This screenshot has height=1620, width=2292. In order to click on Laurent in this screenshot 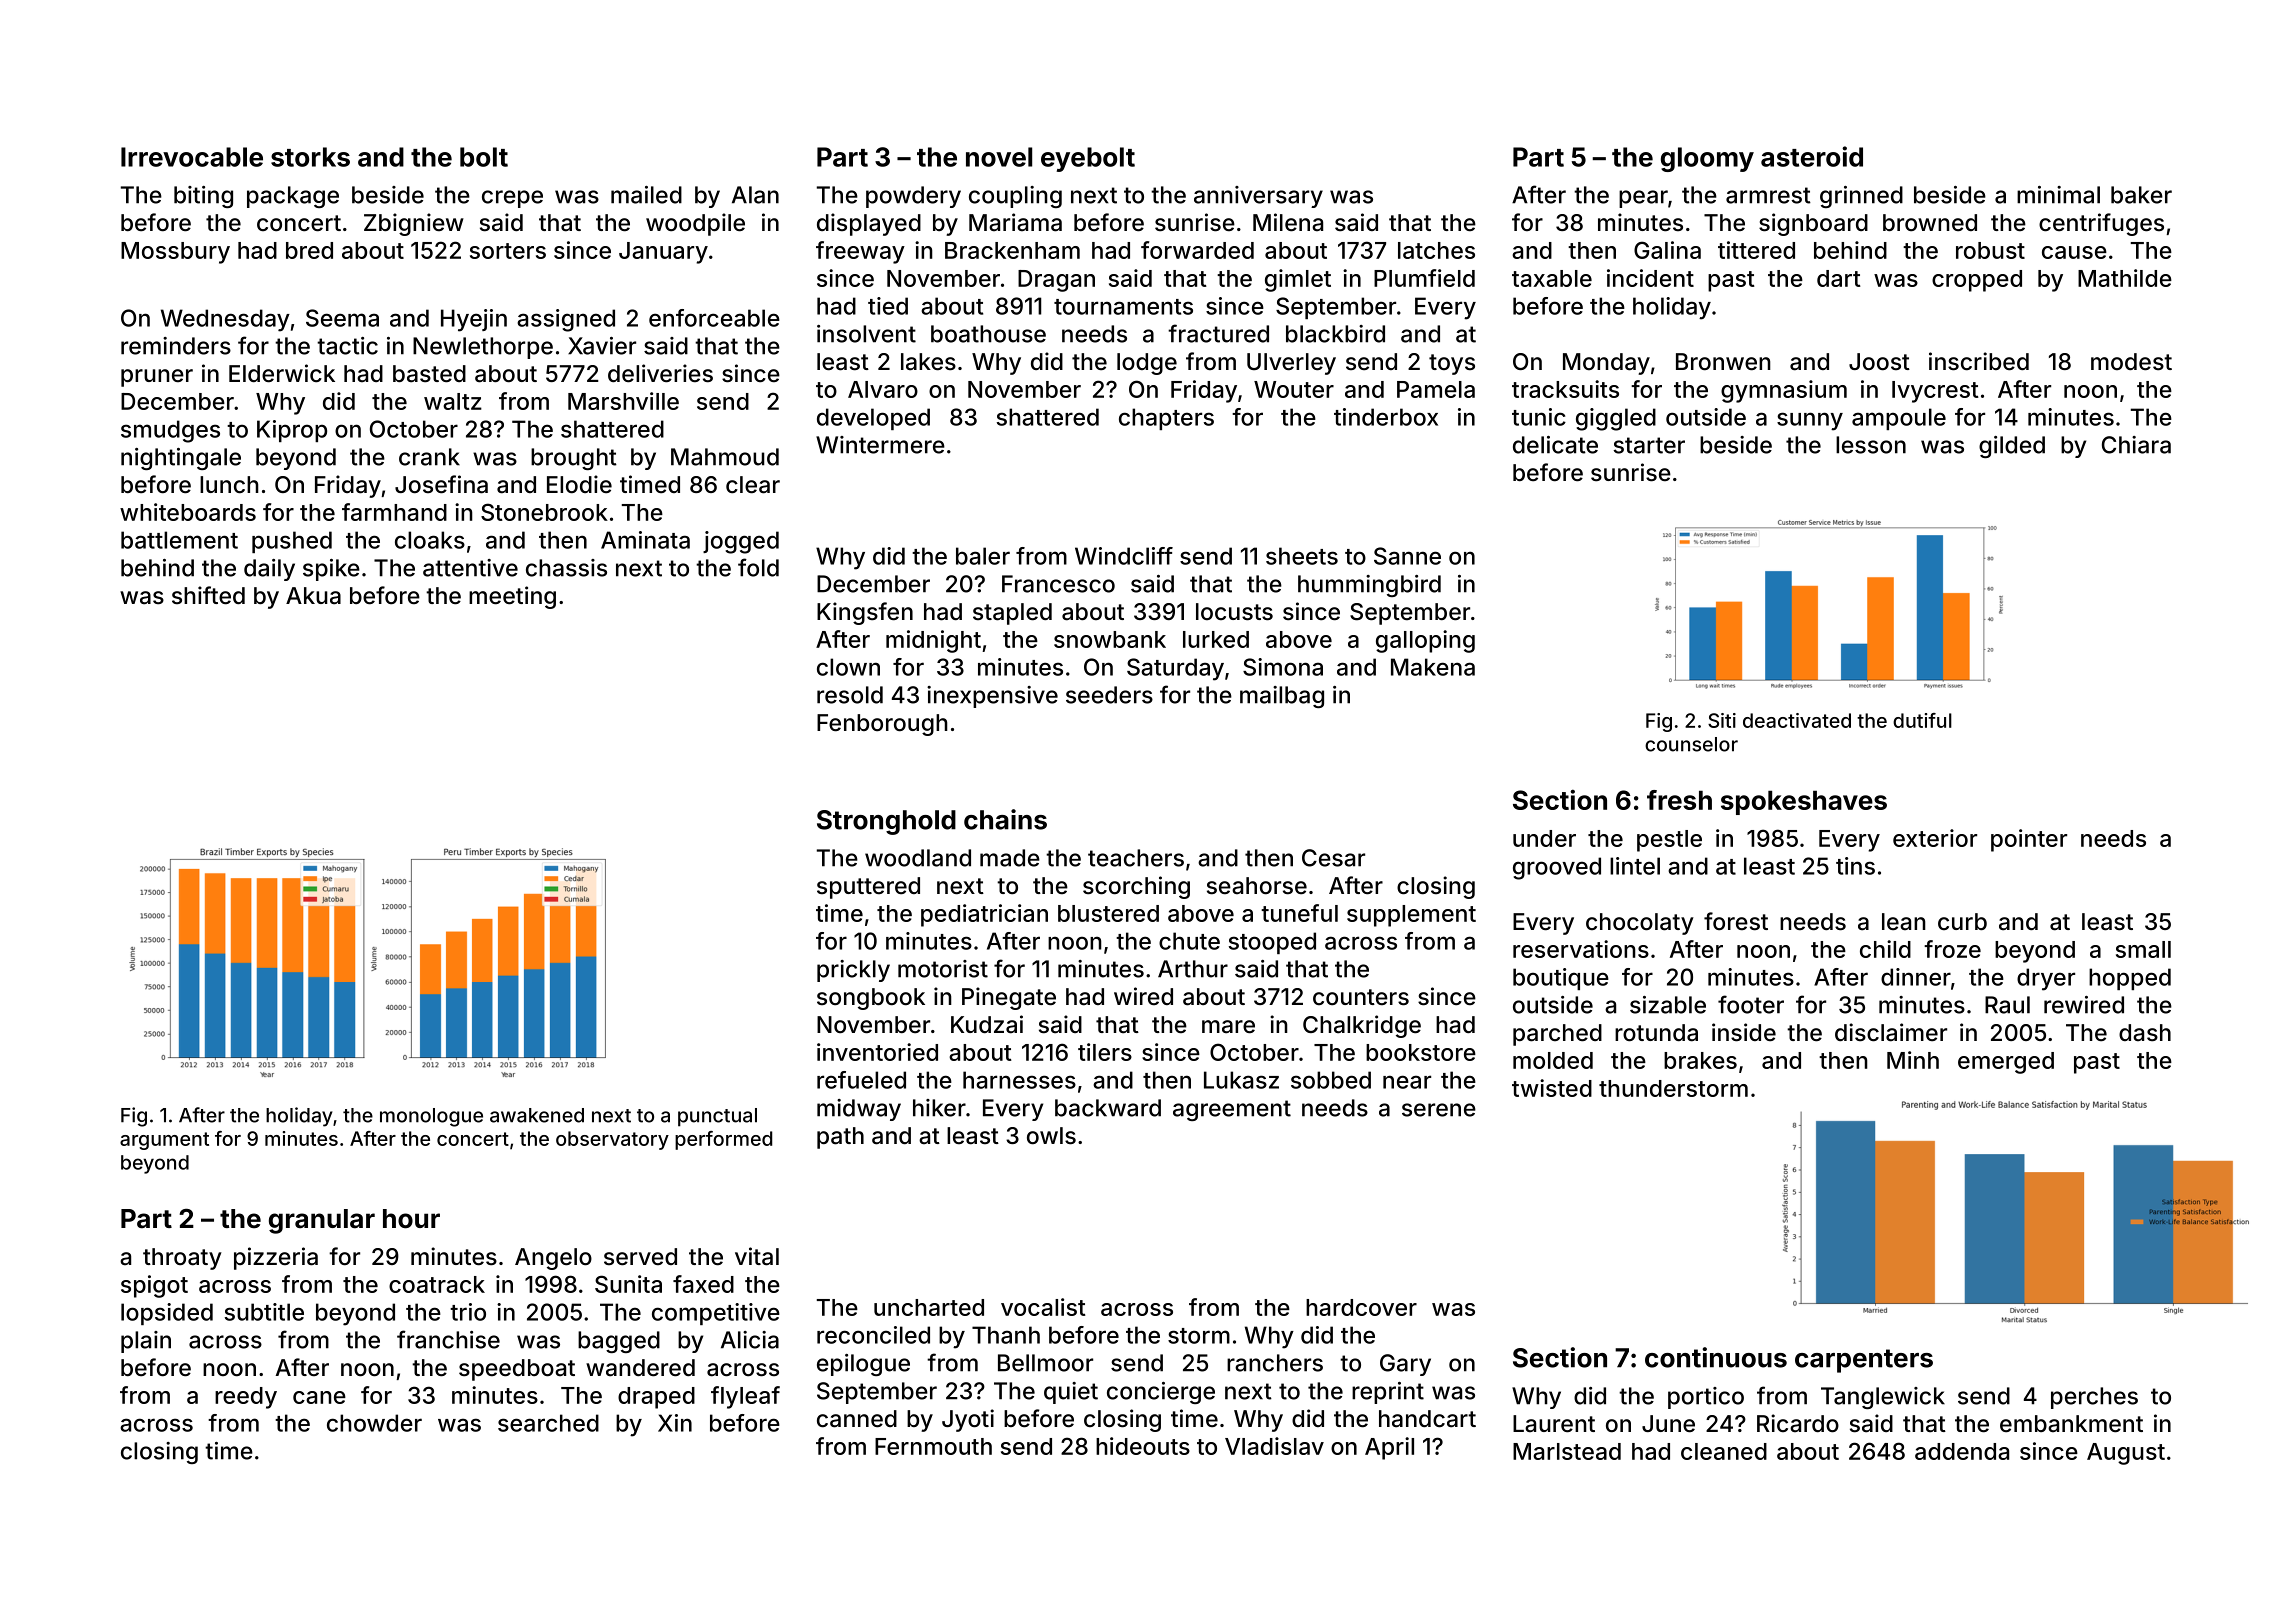, I will do `click(1554, 1424)`.
